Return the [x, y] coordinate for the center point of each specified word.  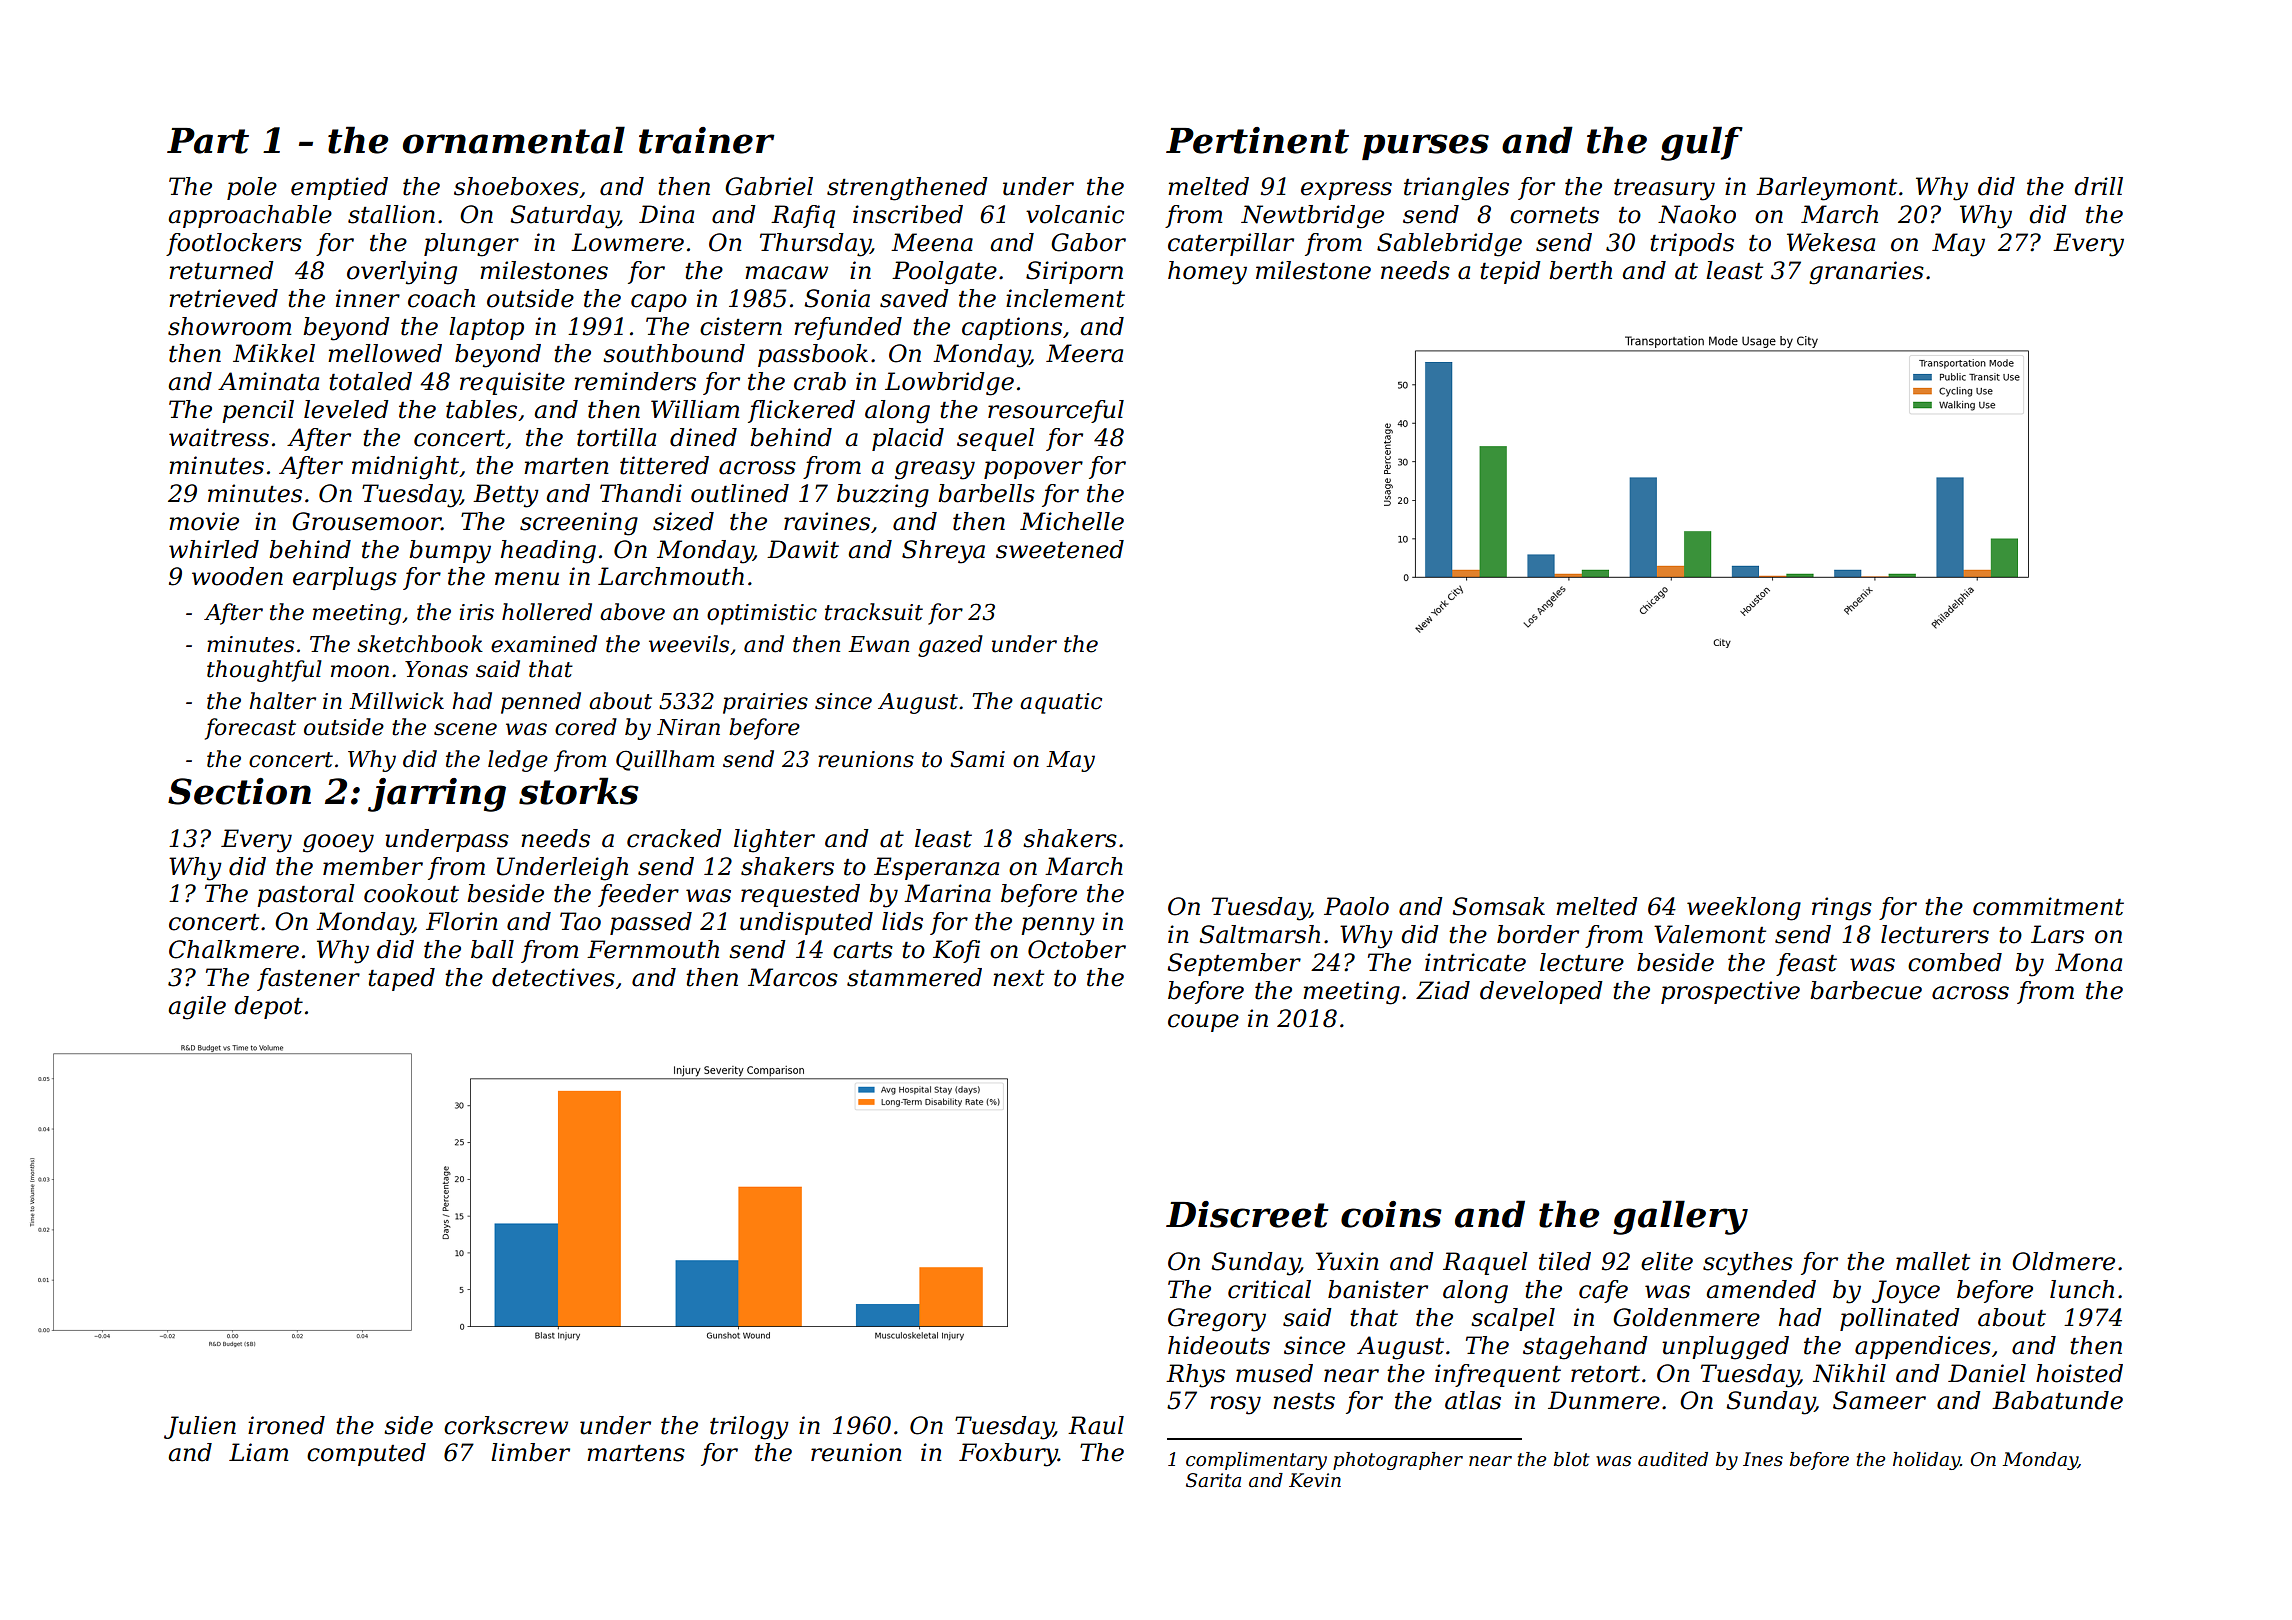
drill [2098, 186]
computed [366, 1454]
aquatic [1061, 703]
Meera [1084, 353]
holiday [1926, 1461]
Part [208, 141]
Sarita [1213, 1480]
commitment [2048, 906]
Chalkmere [234, 949]
